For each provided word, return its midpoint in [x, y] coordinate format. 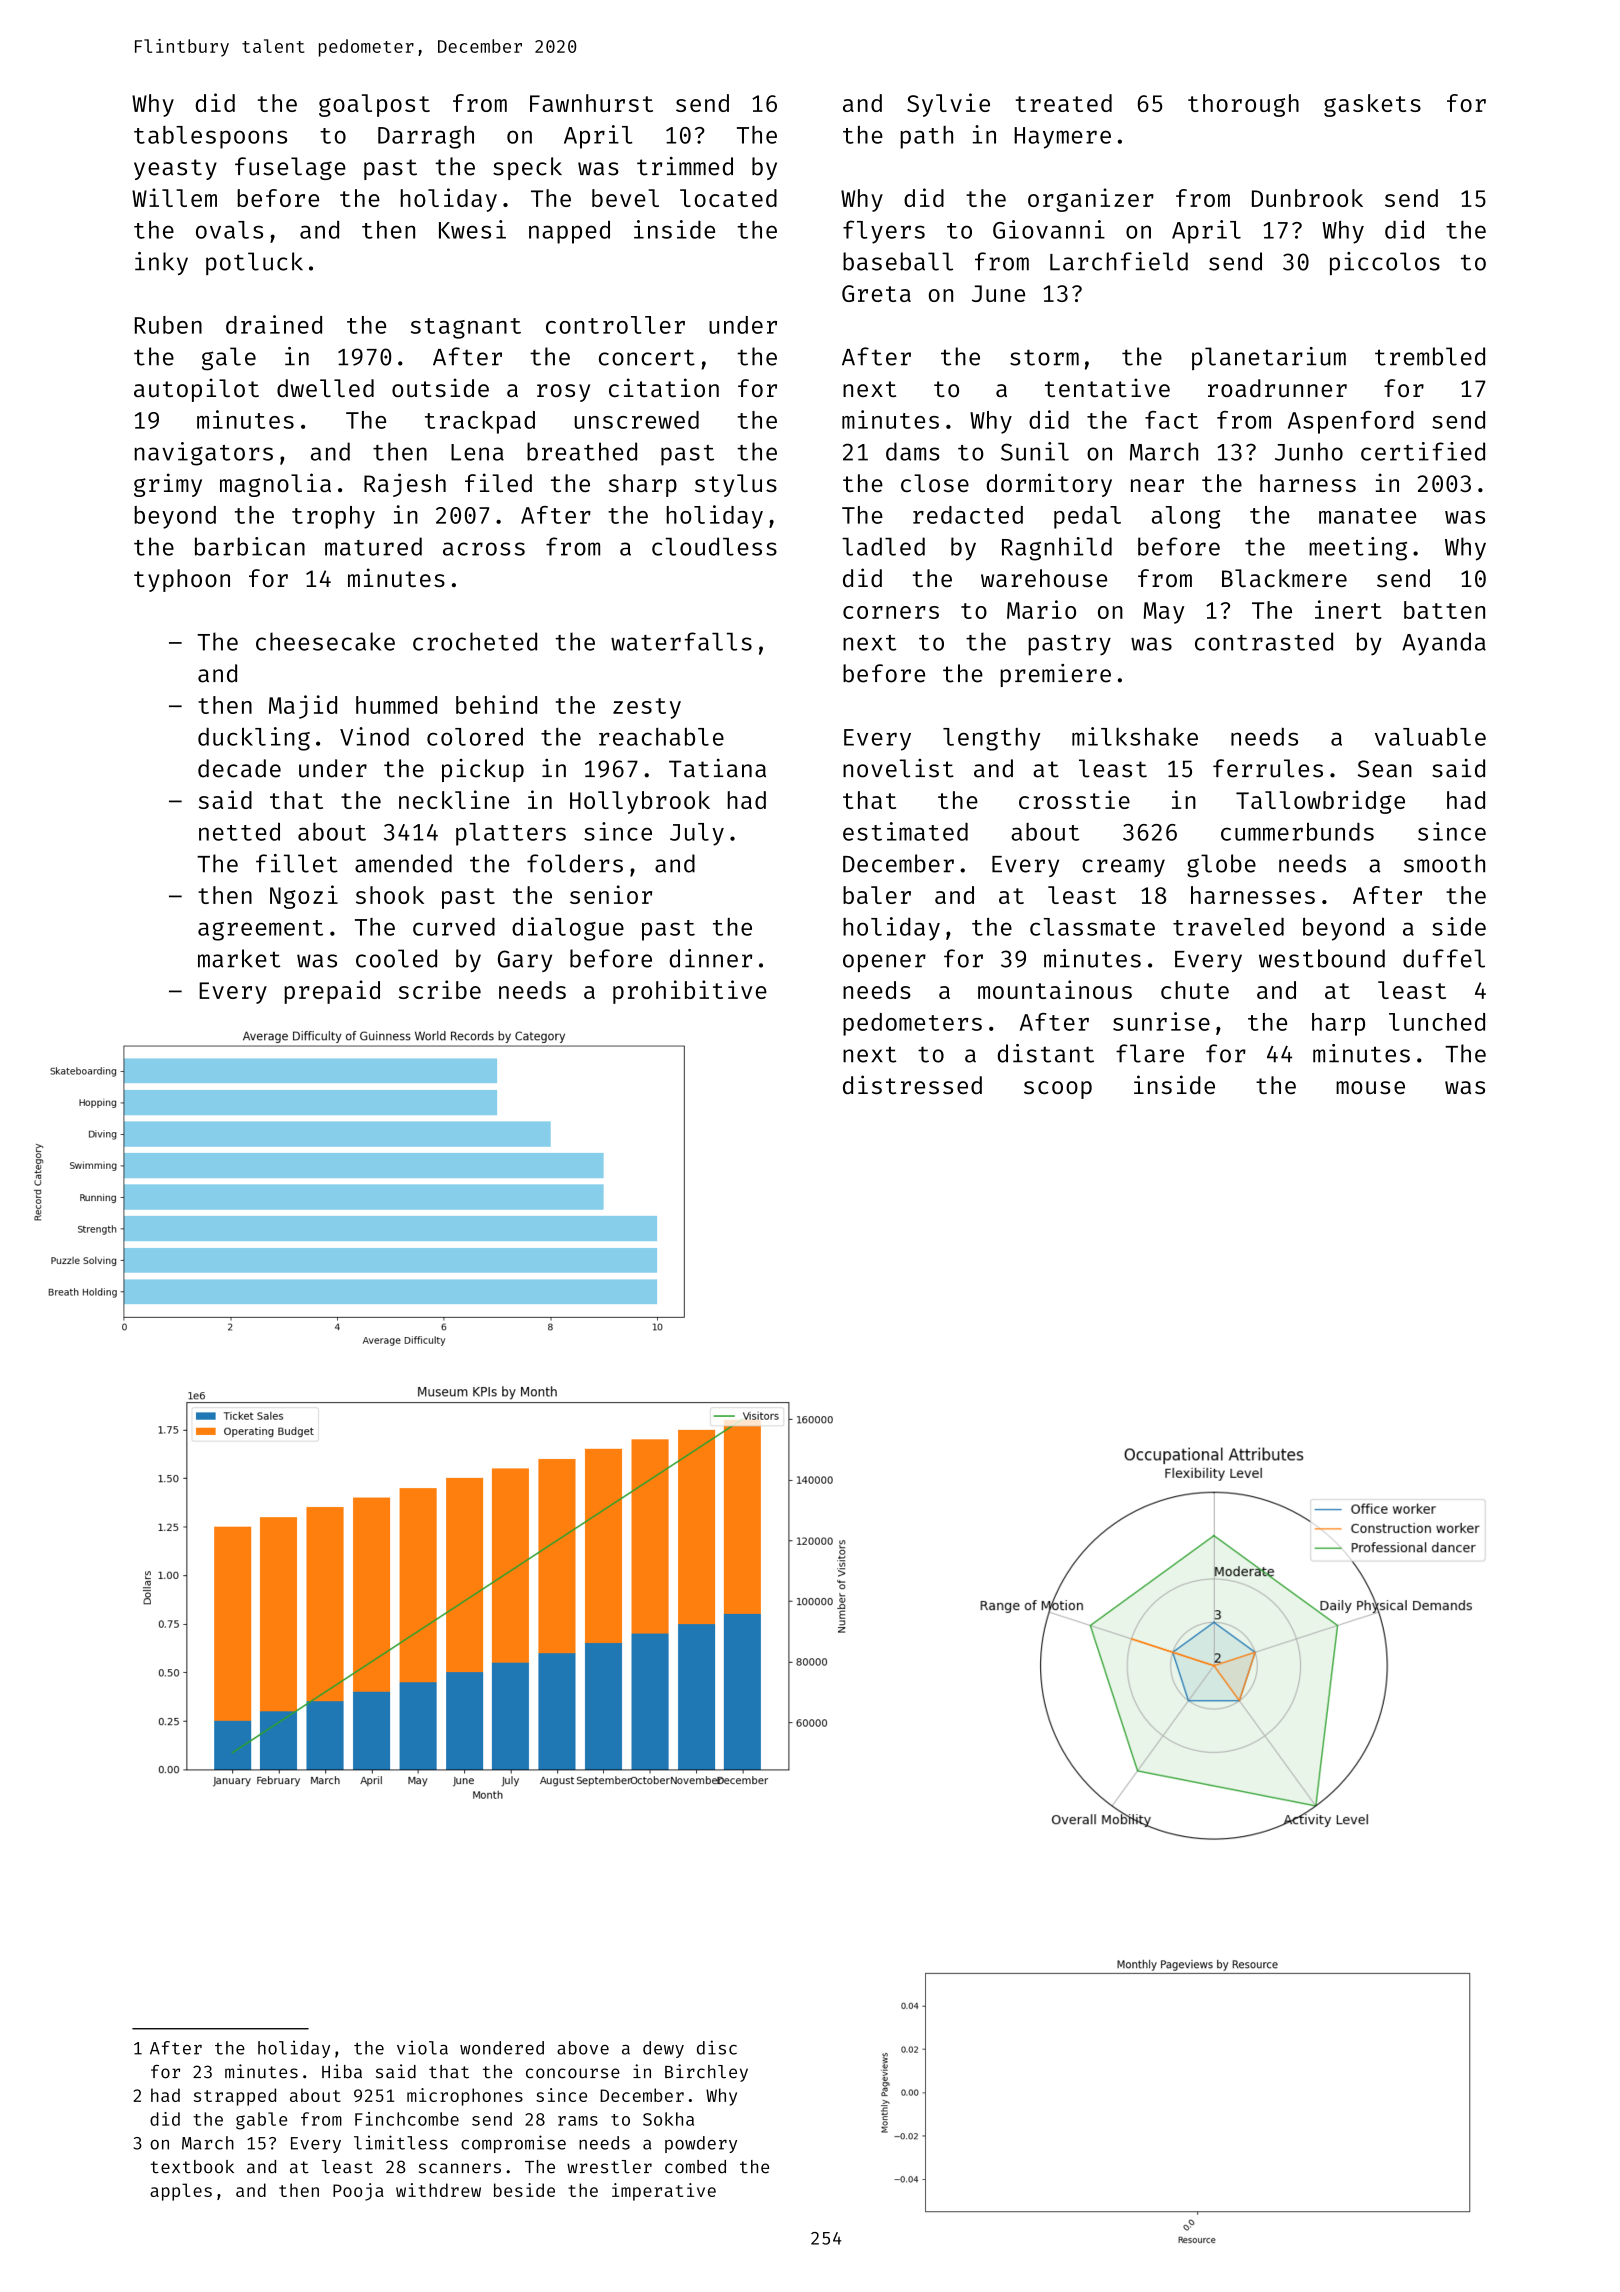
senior [611, 894]
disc [717, 2047]
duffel [1444, 958]
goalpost [374, 105]
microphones [465, 2097]
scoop [1058, 1090]
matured [373, 546]
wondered [502, 2048]
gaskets [1372, 105]
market [239, 958]
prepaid [332, 992]
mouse [1370, 1087]
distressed [912, 1085]
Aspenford [1351, 422]
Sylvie [948, 105]
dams [913, 451]
